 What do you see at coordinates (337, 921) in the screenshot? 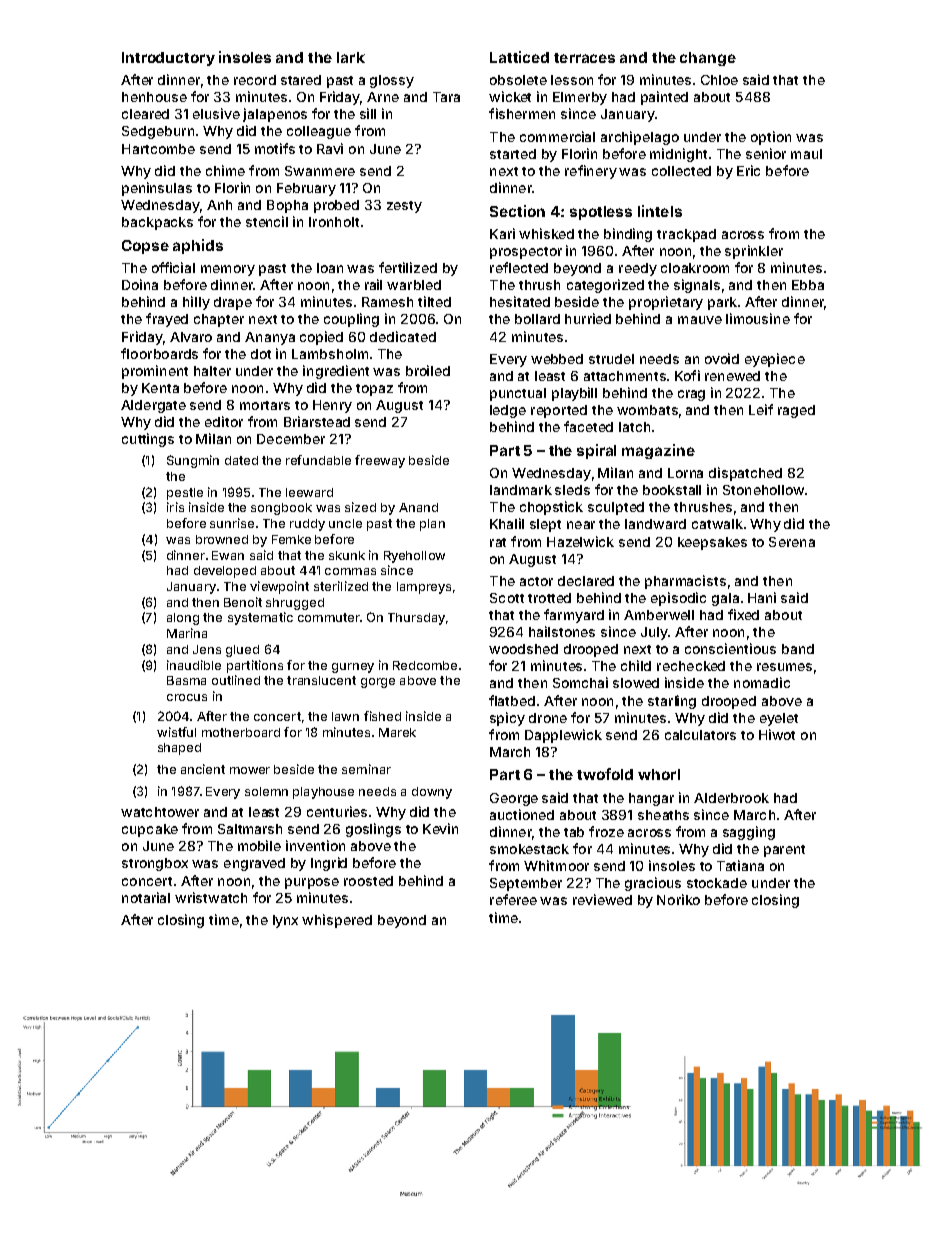
I see `whispered` at bounding box center [337, 921].
